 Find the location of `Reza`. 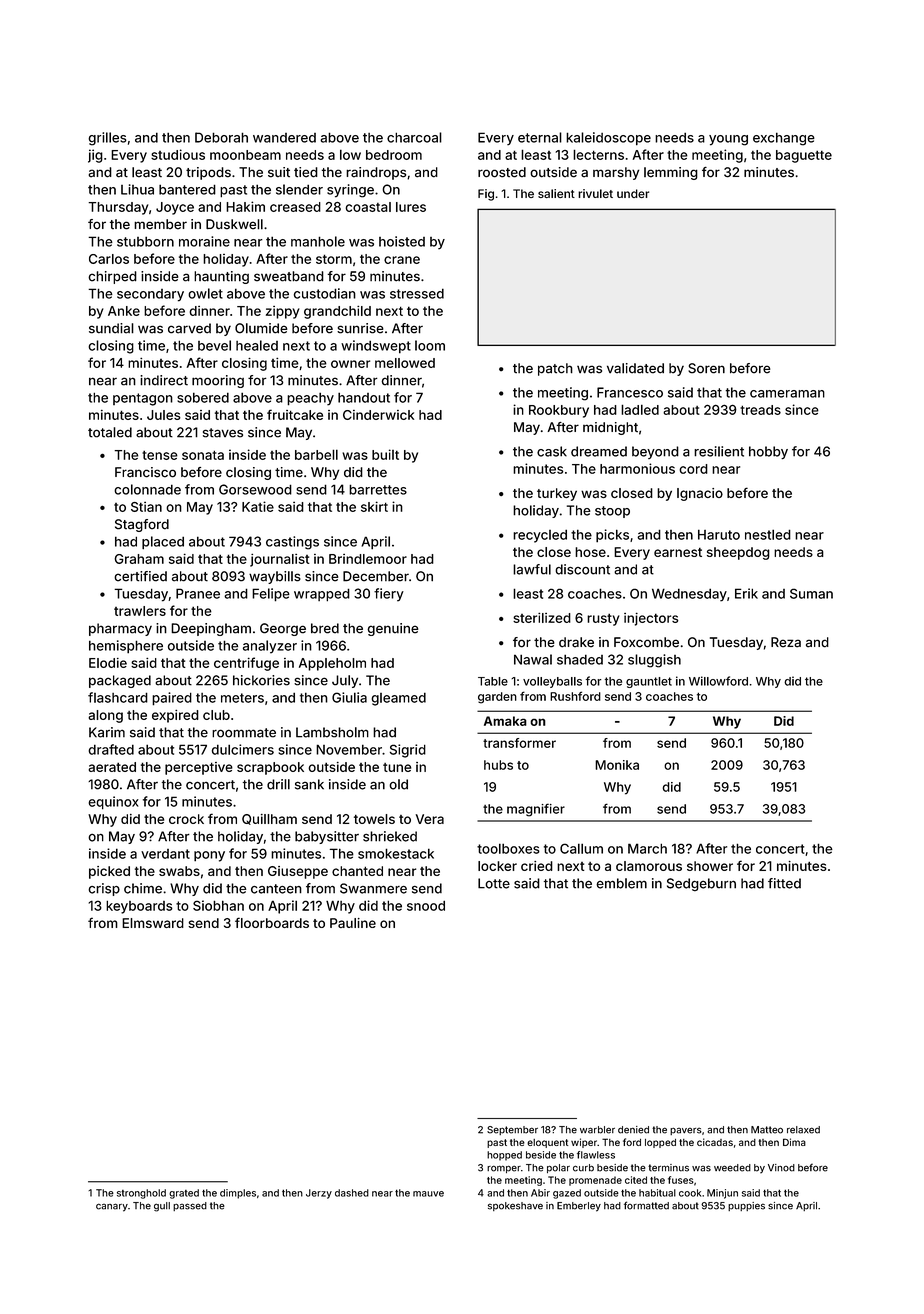

Reza is located at coordinates (786, 642).
